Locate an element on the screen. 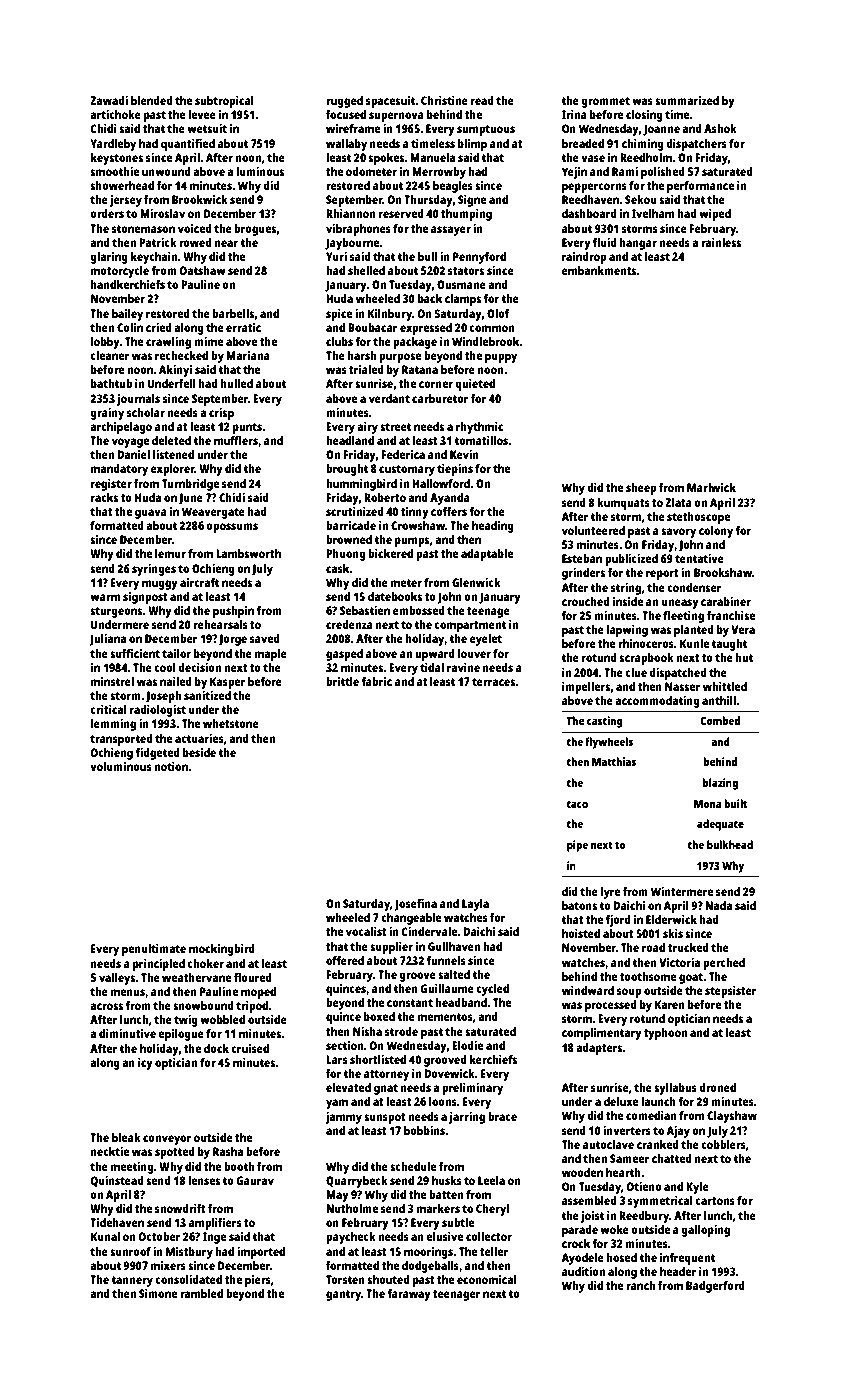 This screenshot has height=1400, width=849. radiologist is located at coordinates (158, 711).
